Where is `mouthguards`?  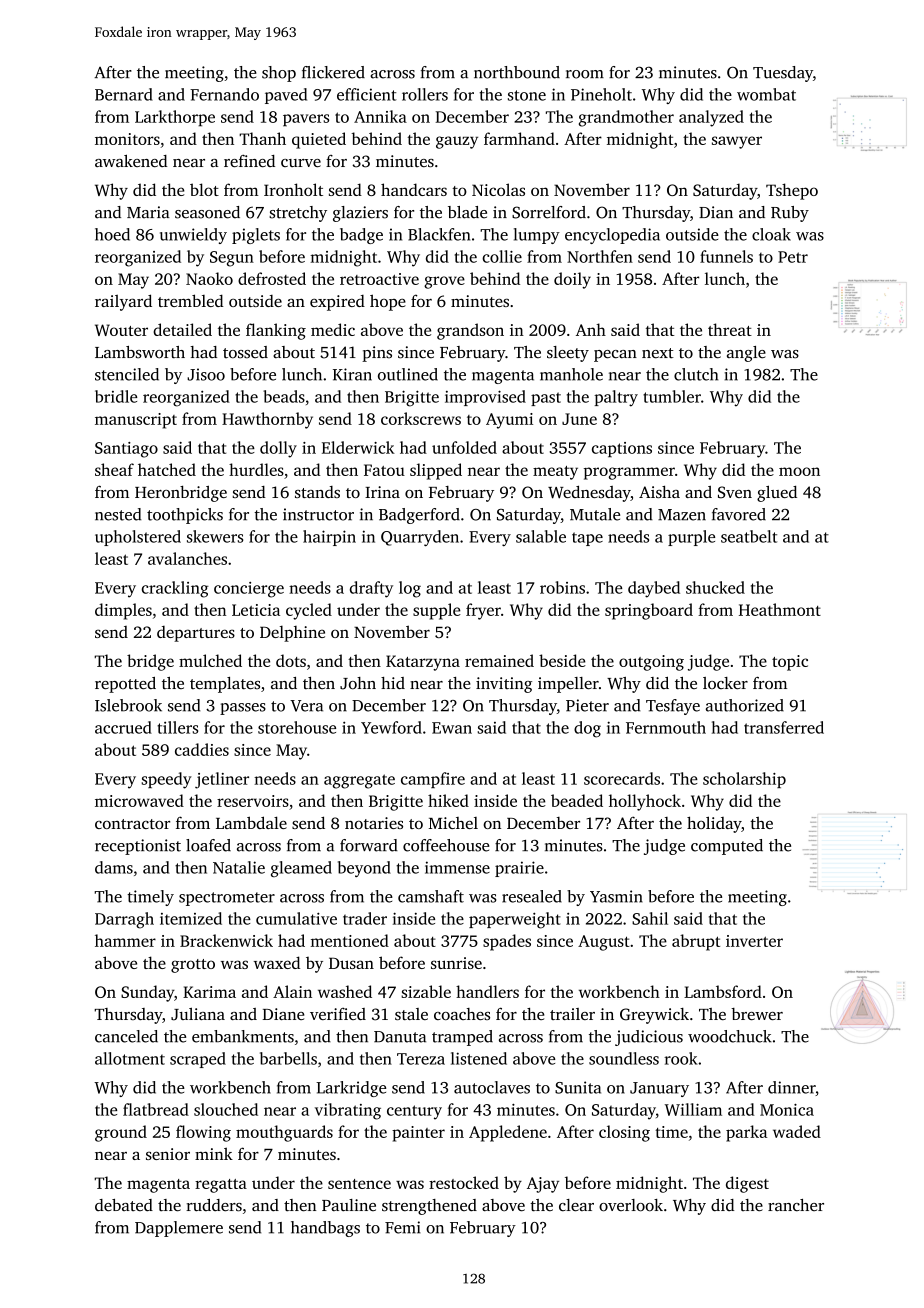 mouthguards is located at coordinates (284, 1133).
